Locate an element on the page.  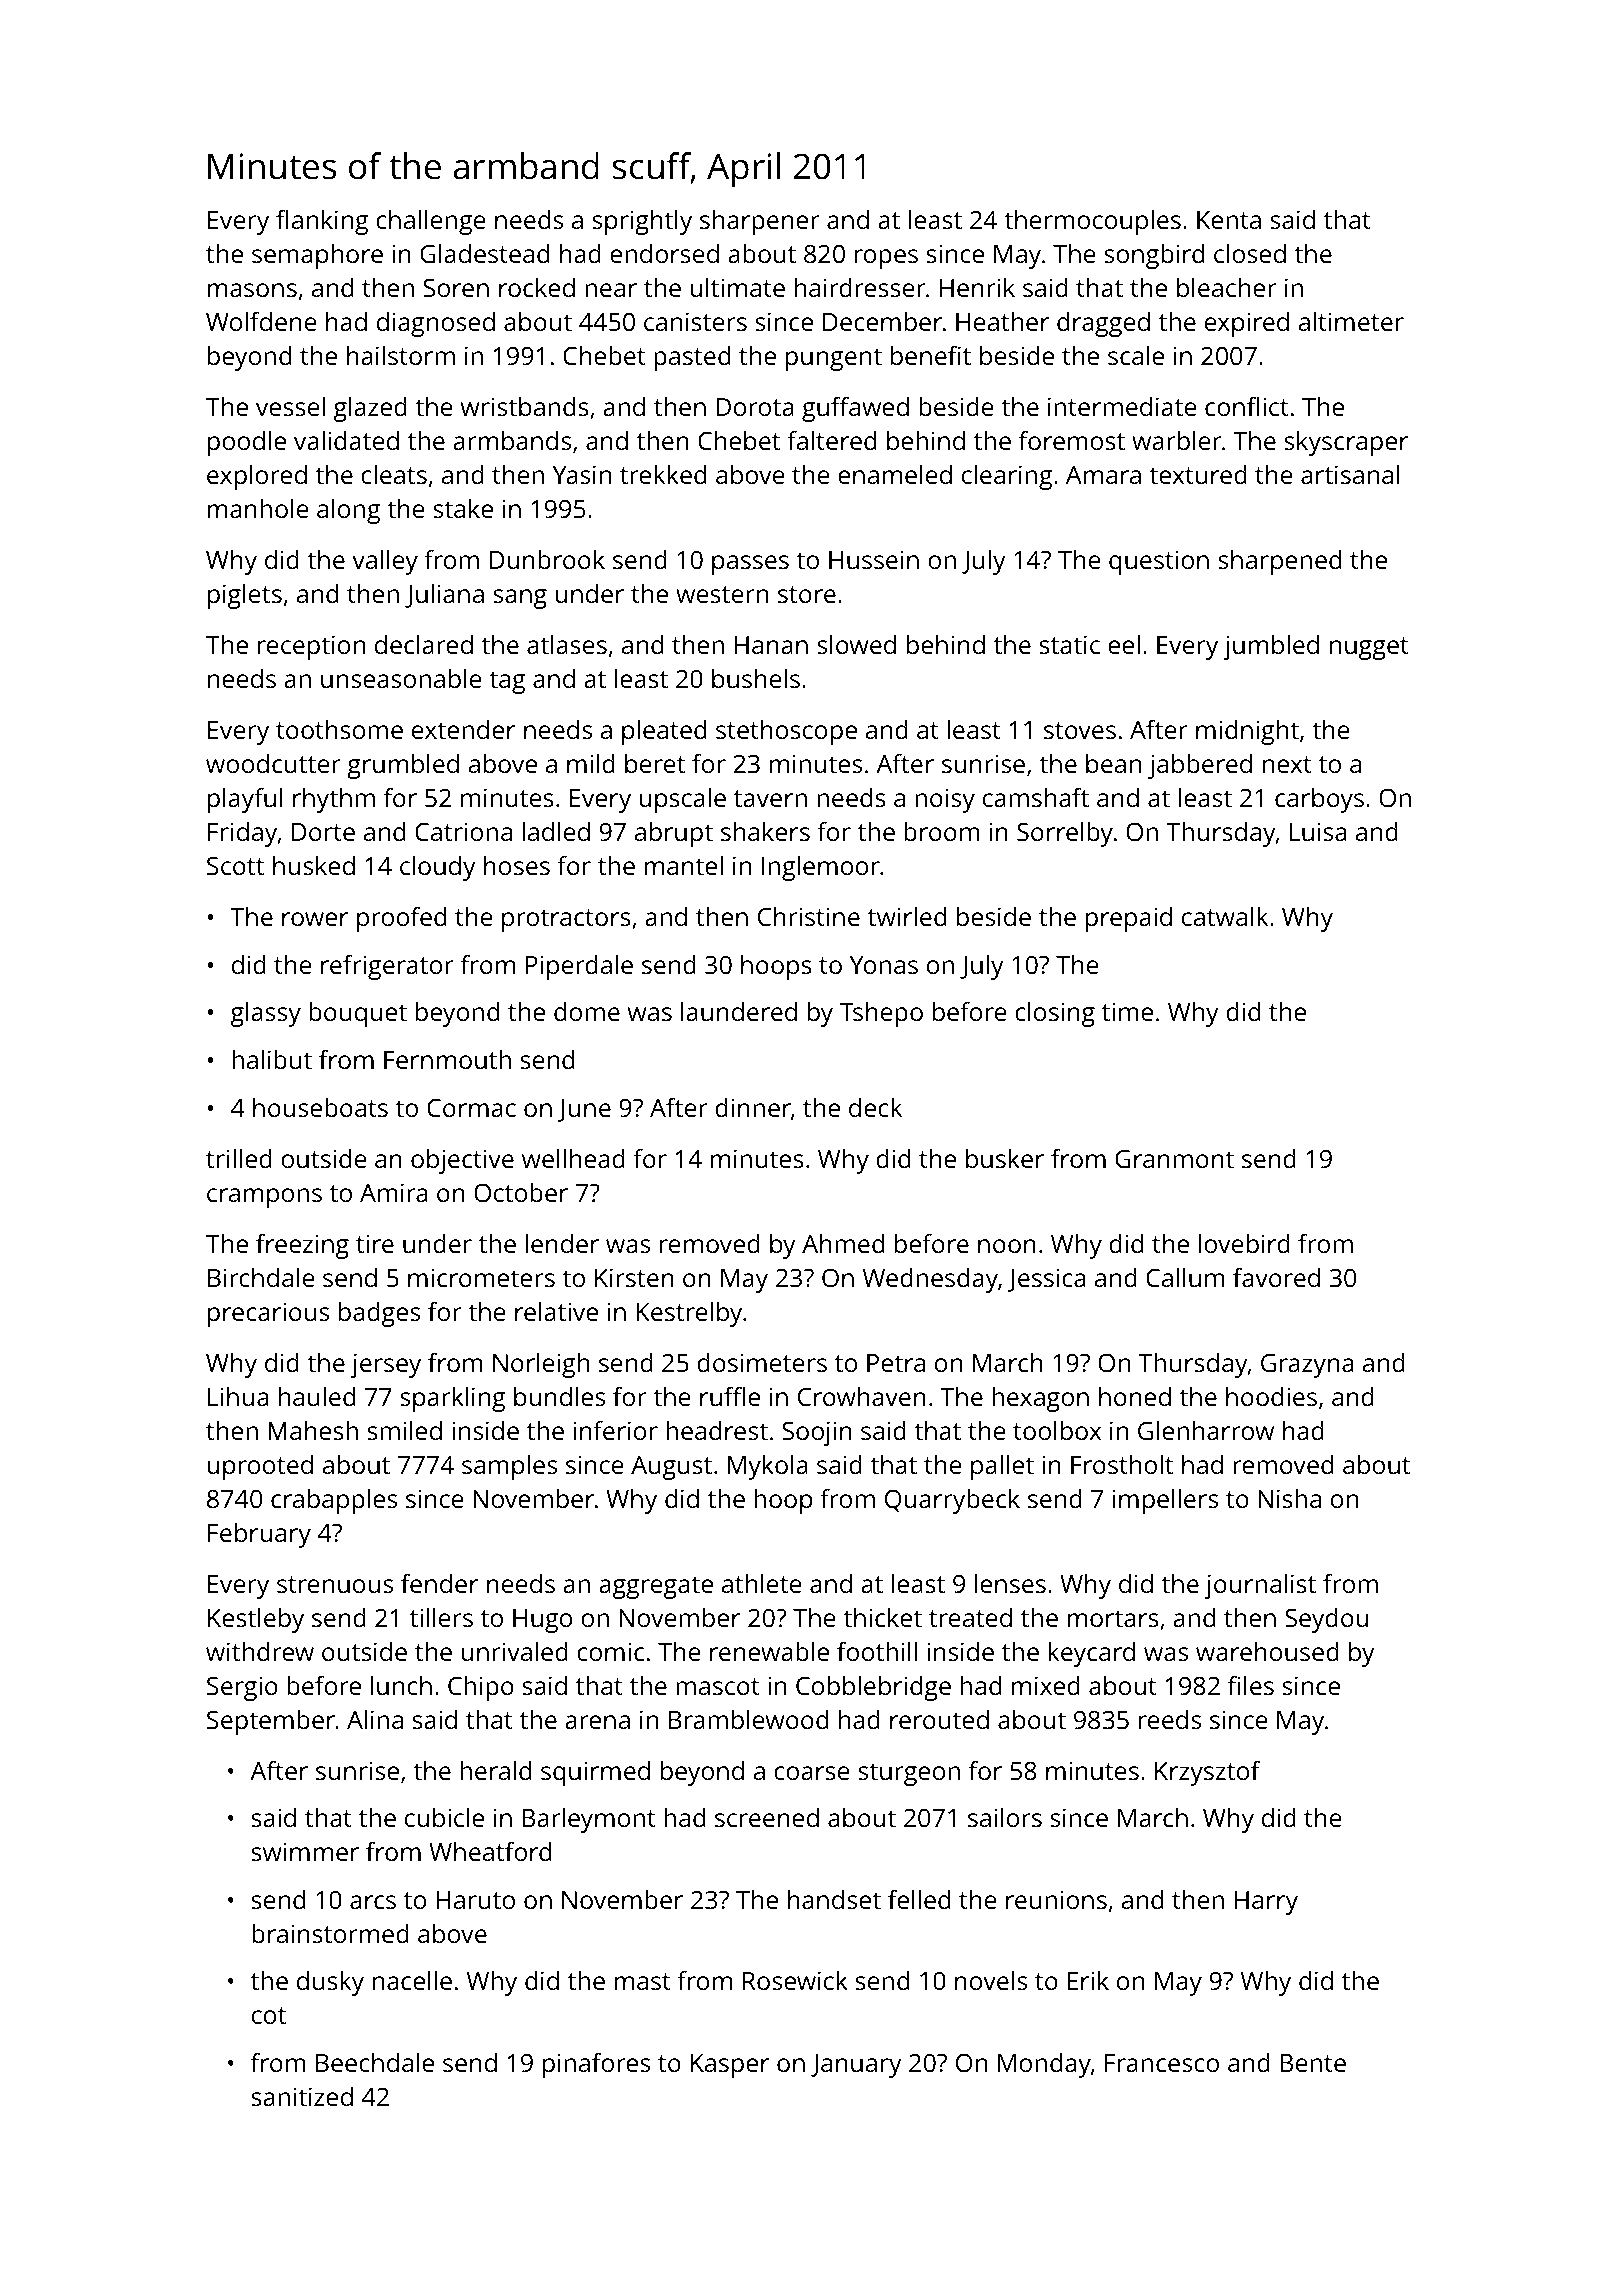
Sorrelby is located at coordinates (1065, 834).
